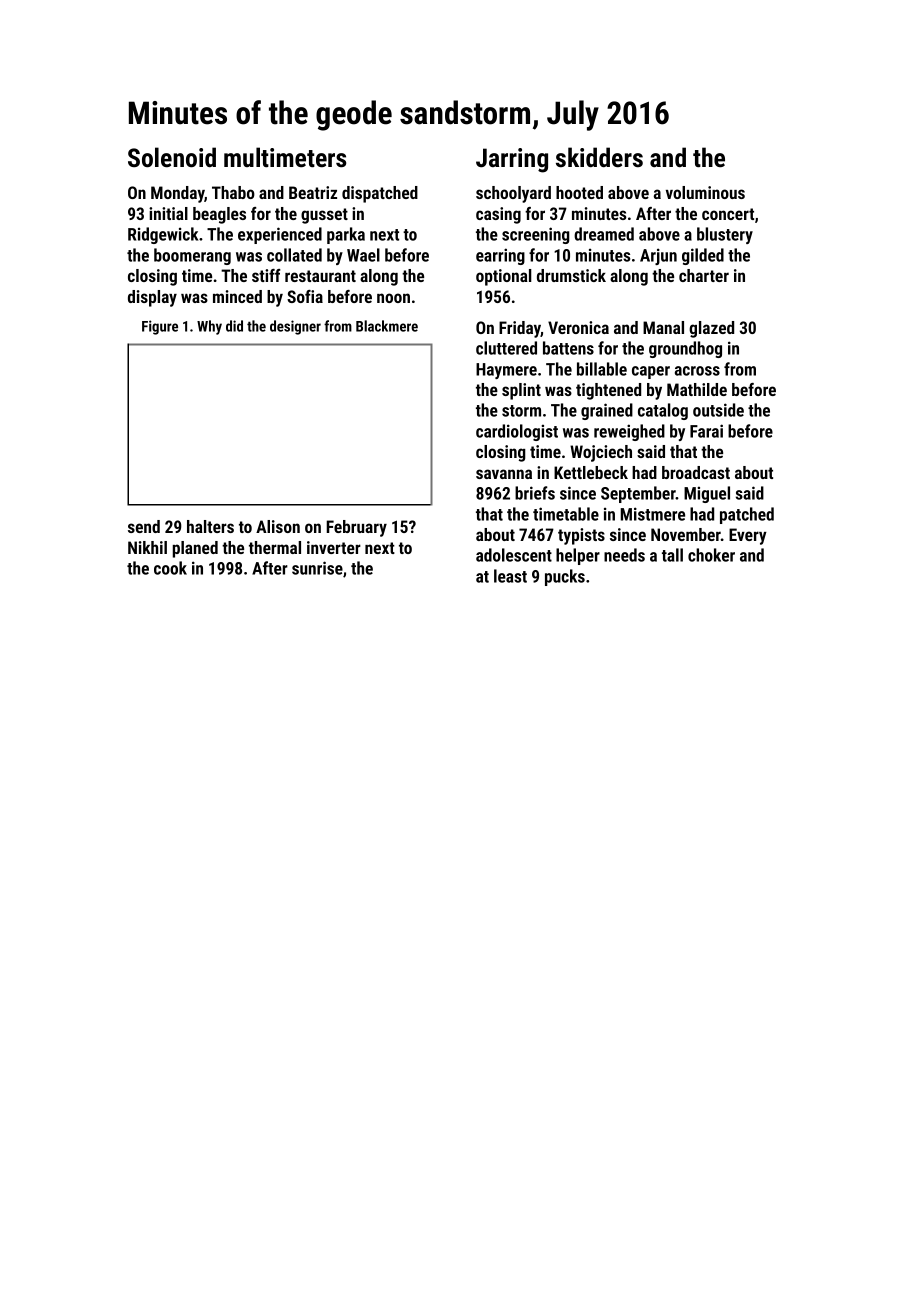 This document has width=908, height=1316. What do you see at coordinates (599, 157) in the document?
I see `skidders` at bounding box center [599, 157].
